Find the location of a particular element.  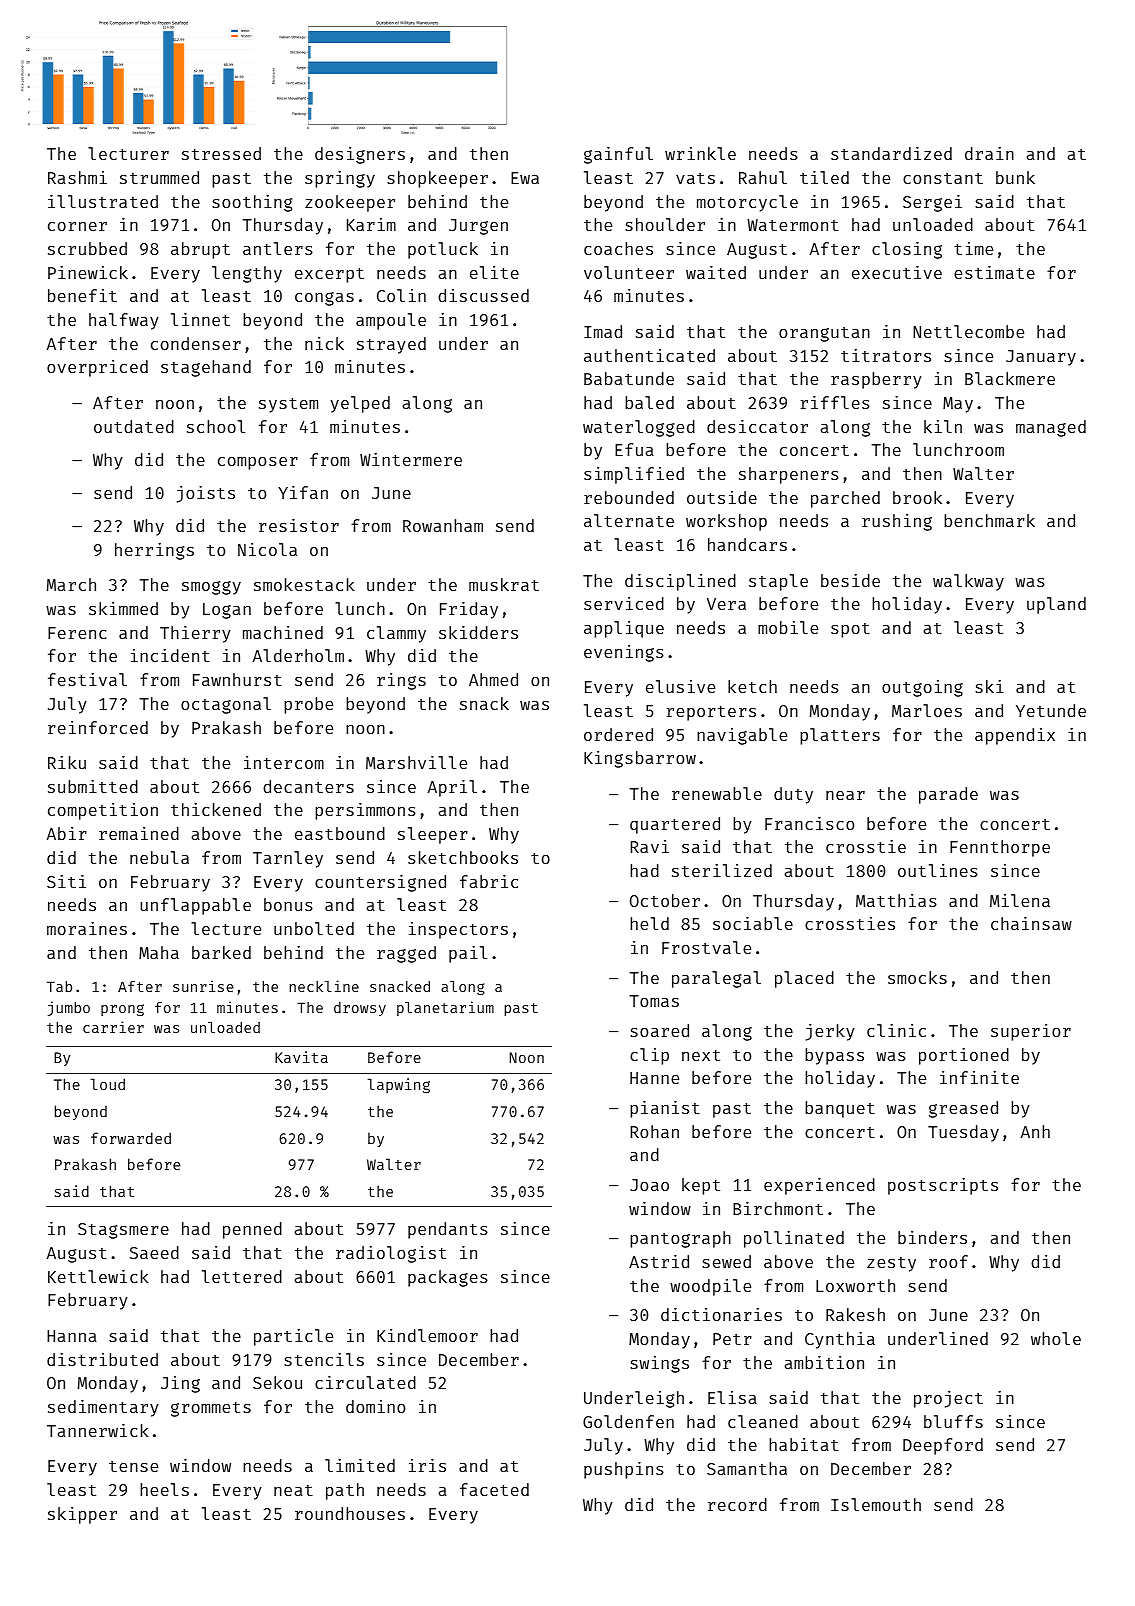

school is located at coordinates (216, 426).
